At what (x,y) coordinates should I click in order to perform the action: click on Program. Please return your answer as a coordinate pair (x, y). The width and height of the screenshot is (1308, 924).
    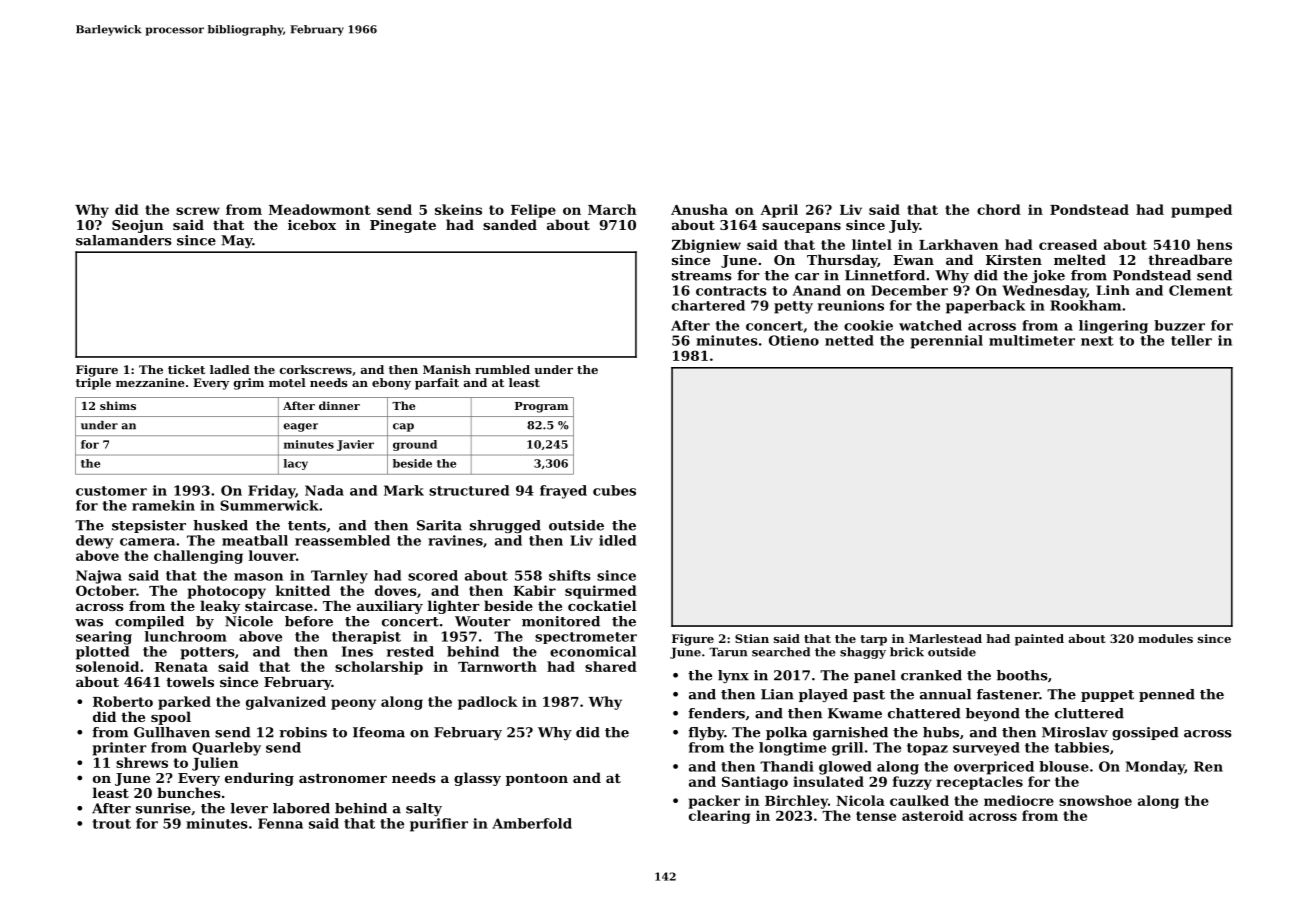
    Looking at the image, I should click on (541, 407).
